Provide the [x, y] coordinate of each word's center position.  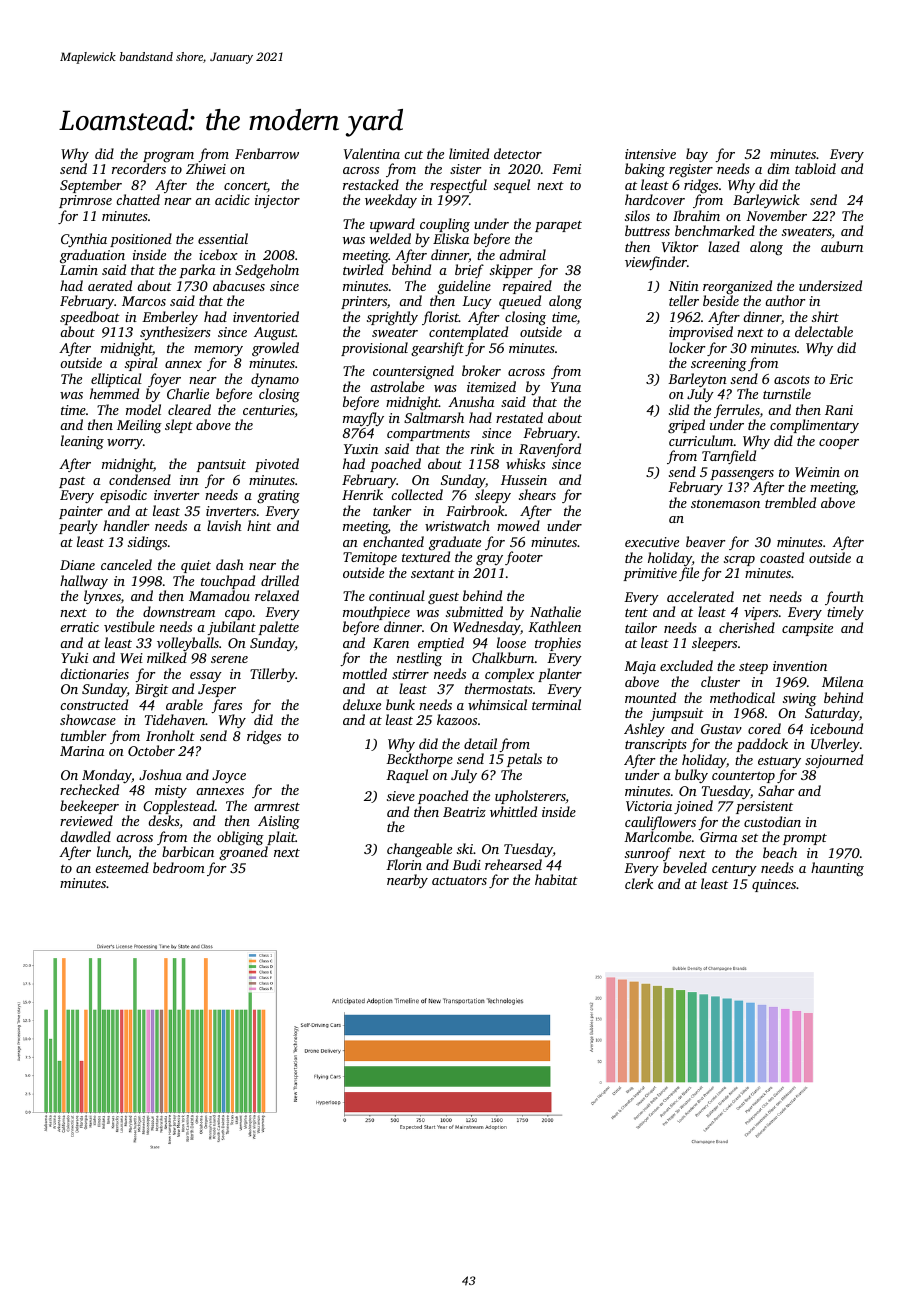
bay [697, 155]
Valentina [372, 153]
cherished [747, 627]
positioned [141, 240]
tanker [392, 510]
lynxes [102, 597]
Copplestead [179, 807]
